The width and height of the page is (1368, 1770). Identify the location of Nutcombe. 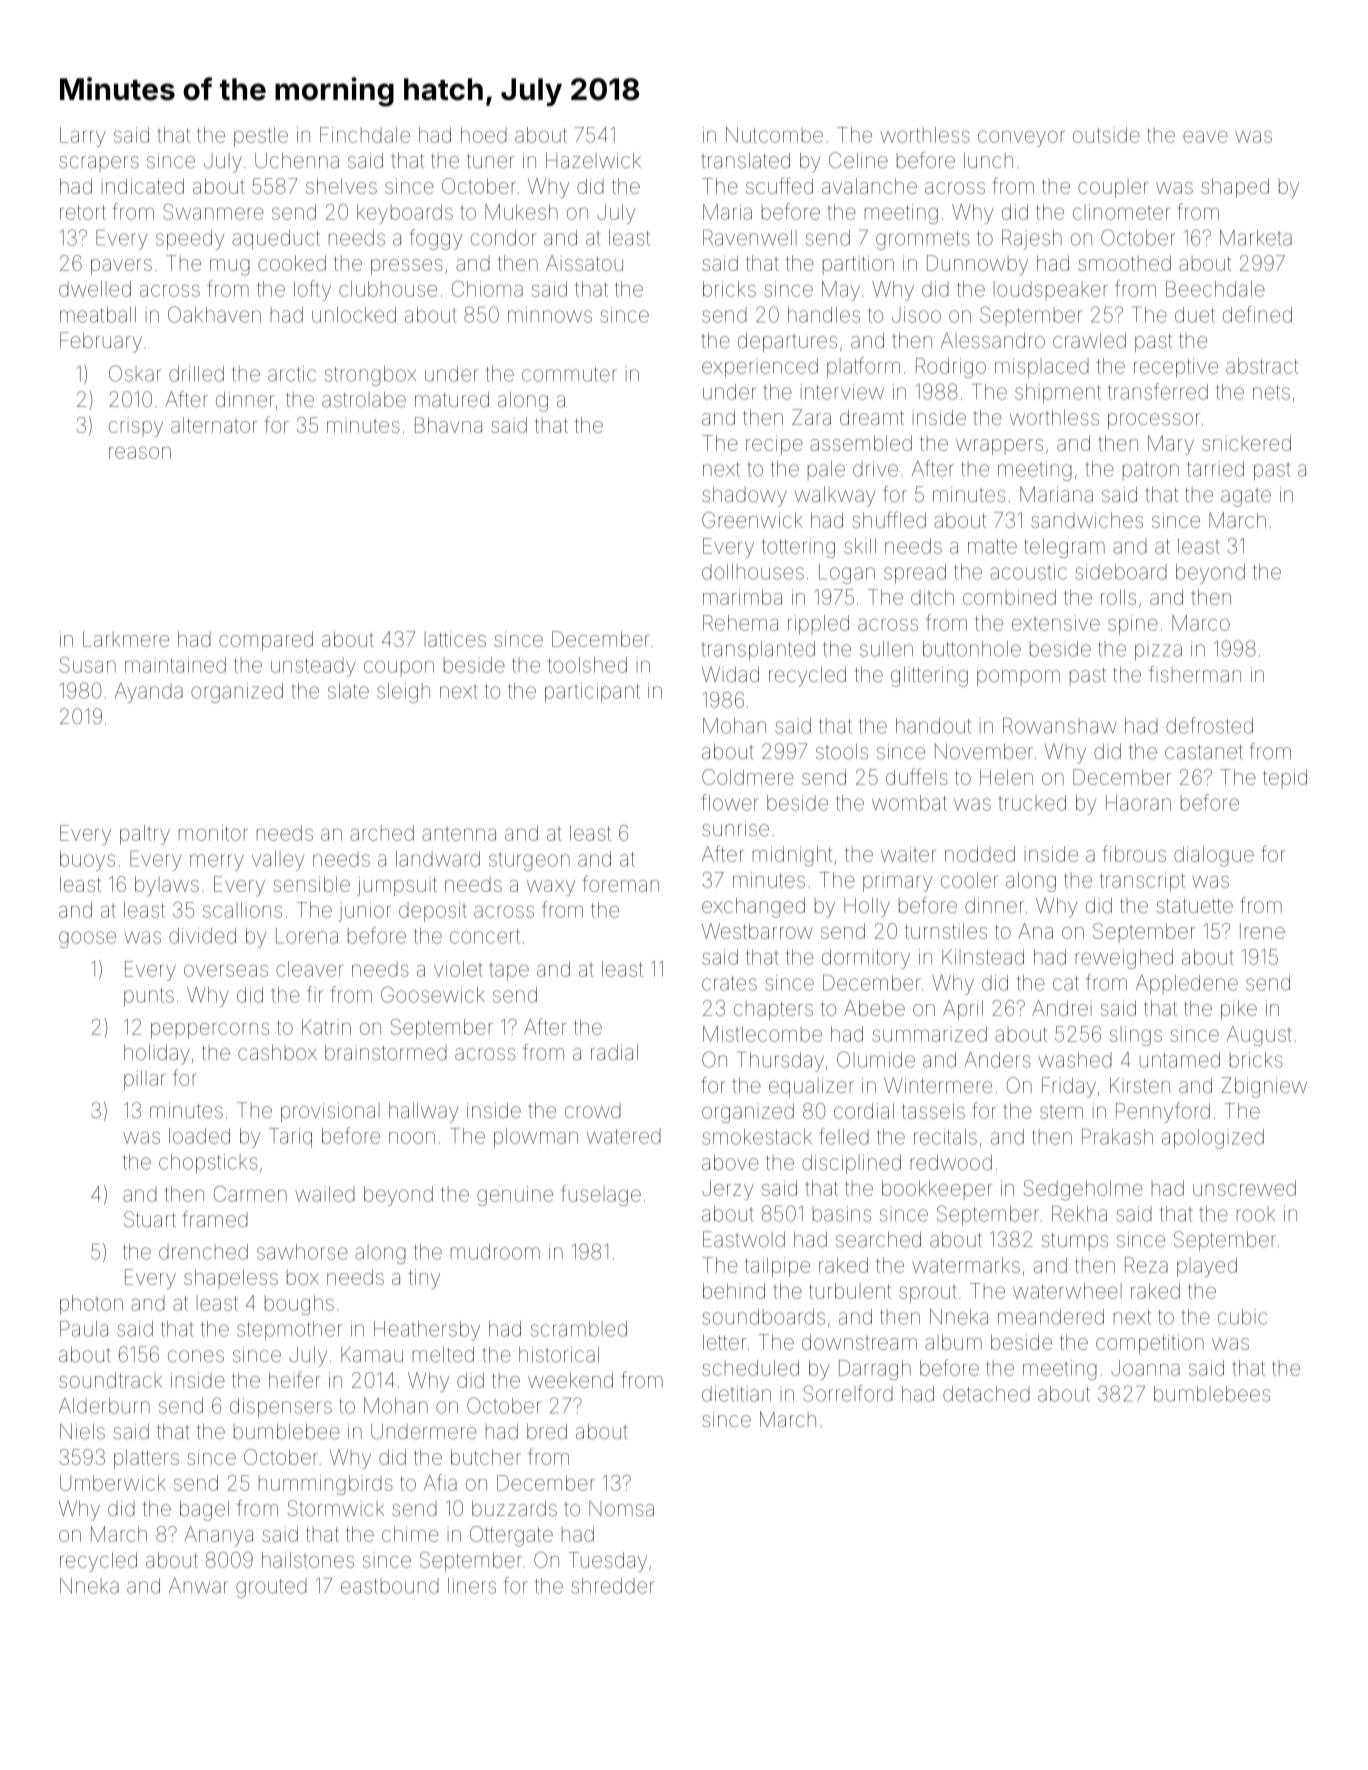
(774, 135).
